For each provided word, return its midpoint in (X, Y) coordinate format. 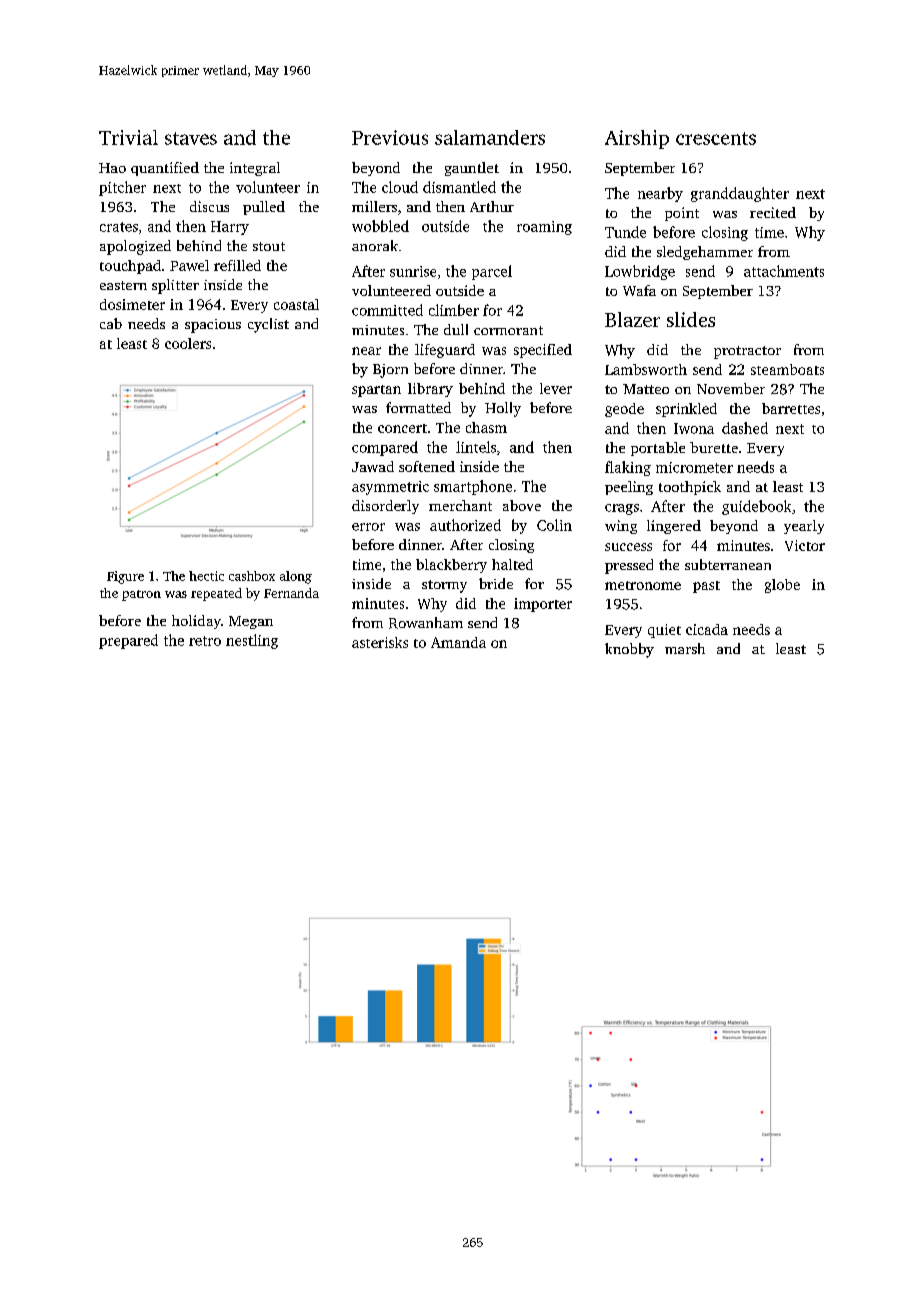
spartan (376, 391)
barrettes (791, 408)
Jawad (373, 466)
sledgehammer (705, 253)
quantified (165, 169)
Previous (390, 137)
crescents (716, 138)
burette (714, 447)
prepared (128, 641)
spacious (213, 326)
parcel (492, 272)
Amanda (458, 642)
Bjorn (390, 371)
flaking (628, 468)
